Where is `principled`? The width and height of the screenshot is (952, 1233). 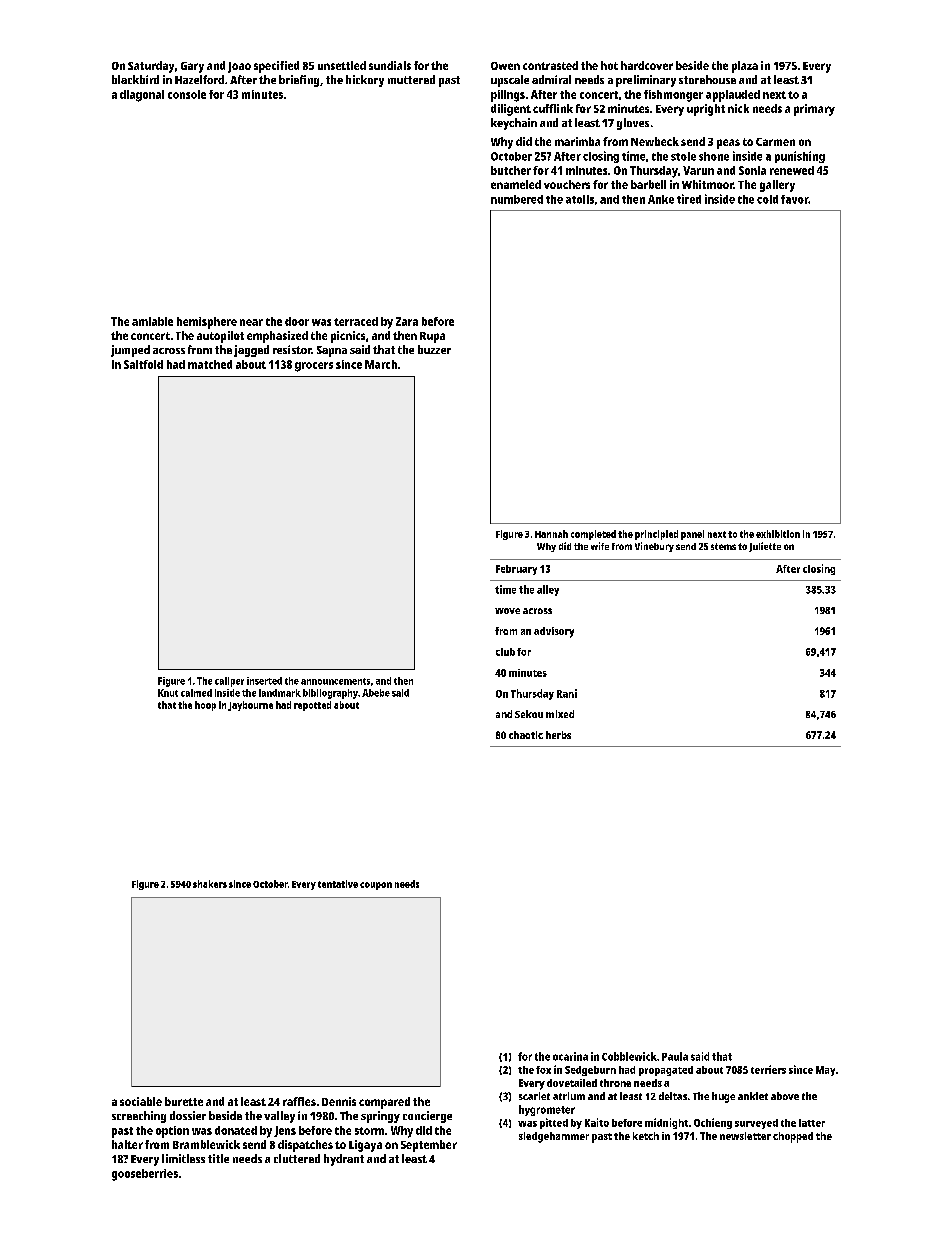 principled is located at coordinates (656, 535).
